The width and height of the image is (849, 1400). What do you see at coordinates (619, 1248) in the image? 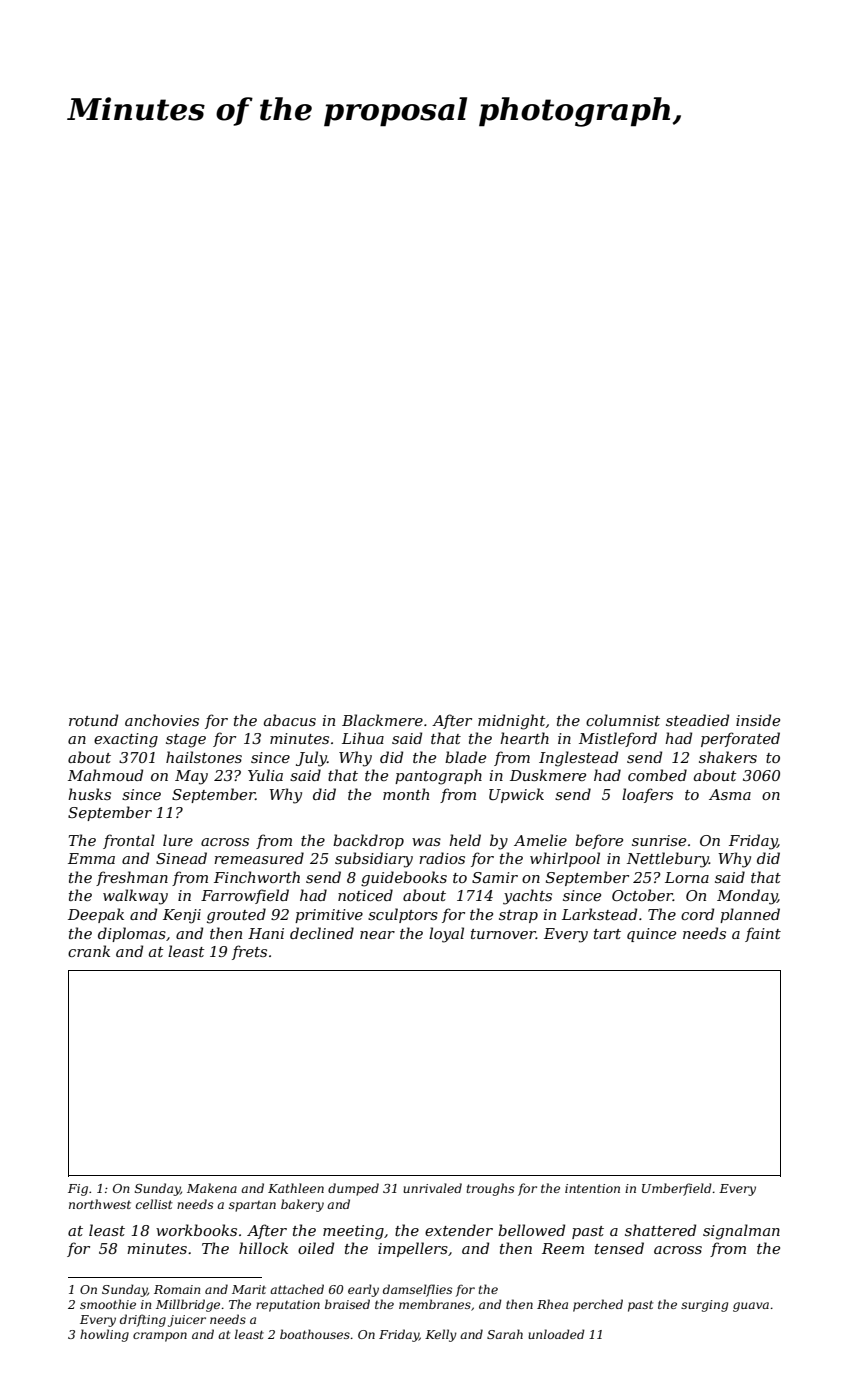
I see `tensed` at bounding box center [619, 1248].
